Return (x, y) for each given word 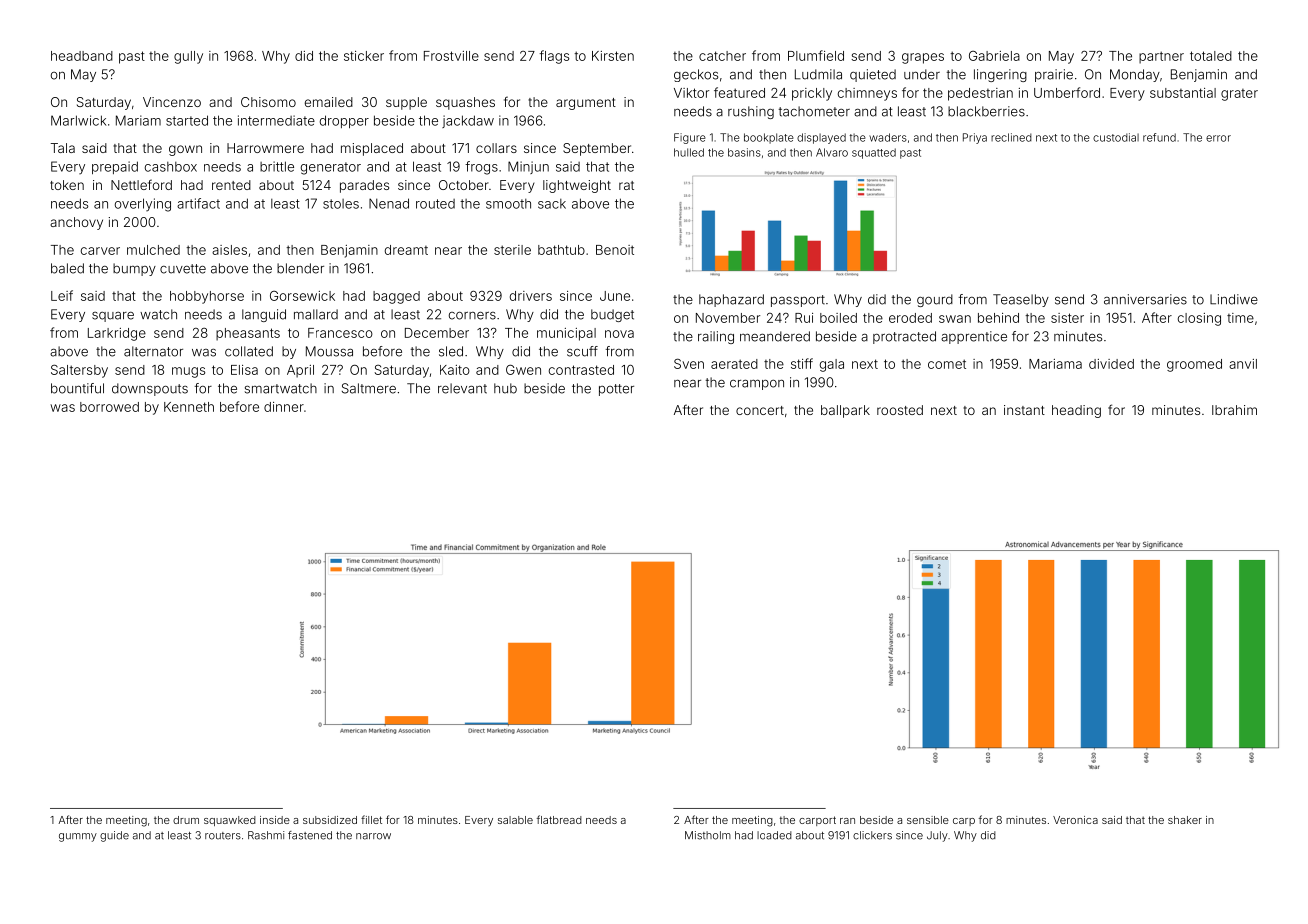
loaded (774, 835)
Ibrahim (1234, 410)
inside (275, 820)
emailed (329, 102)
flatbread (559, 819)
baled (67, 268)
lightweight (577, 186)
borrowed (109, 407)
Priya (975, 138)
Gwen (523, 369)
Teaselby (1021, 300)
